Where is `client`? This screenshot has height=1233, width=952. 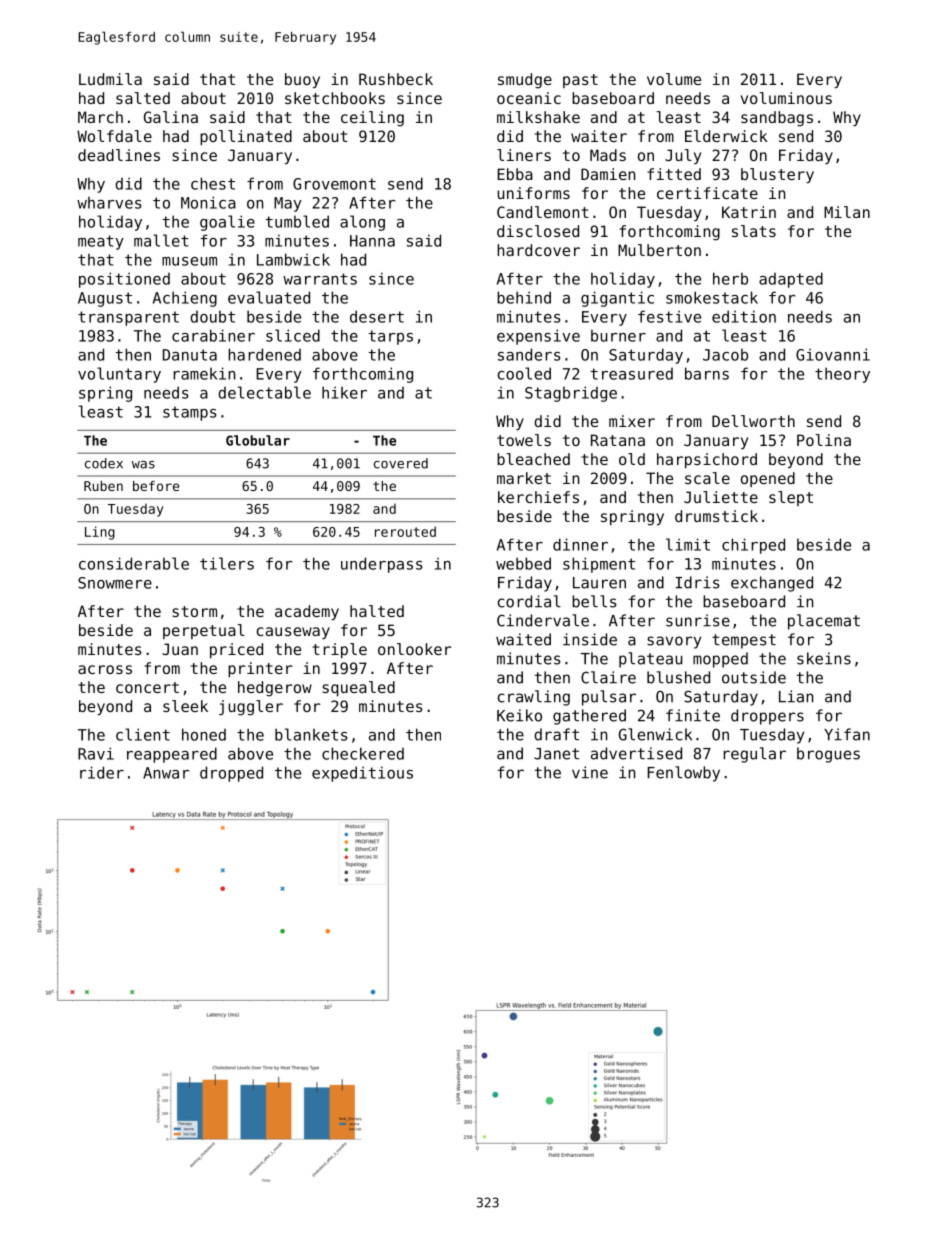 client is located at coordinates (143, 734).
